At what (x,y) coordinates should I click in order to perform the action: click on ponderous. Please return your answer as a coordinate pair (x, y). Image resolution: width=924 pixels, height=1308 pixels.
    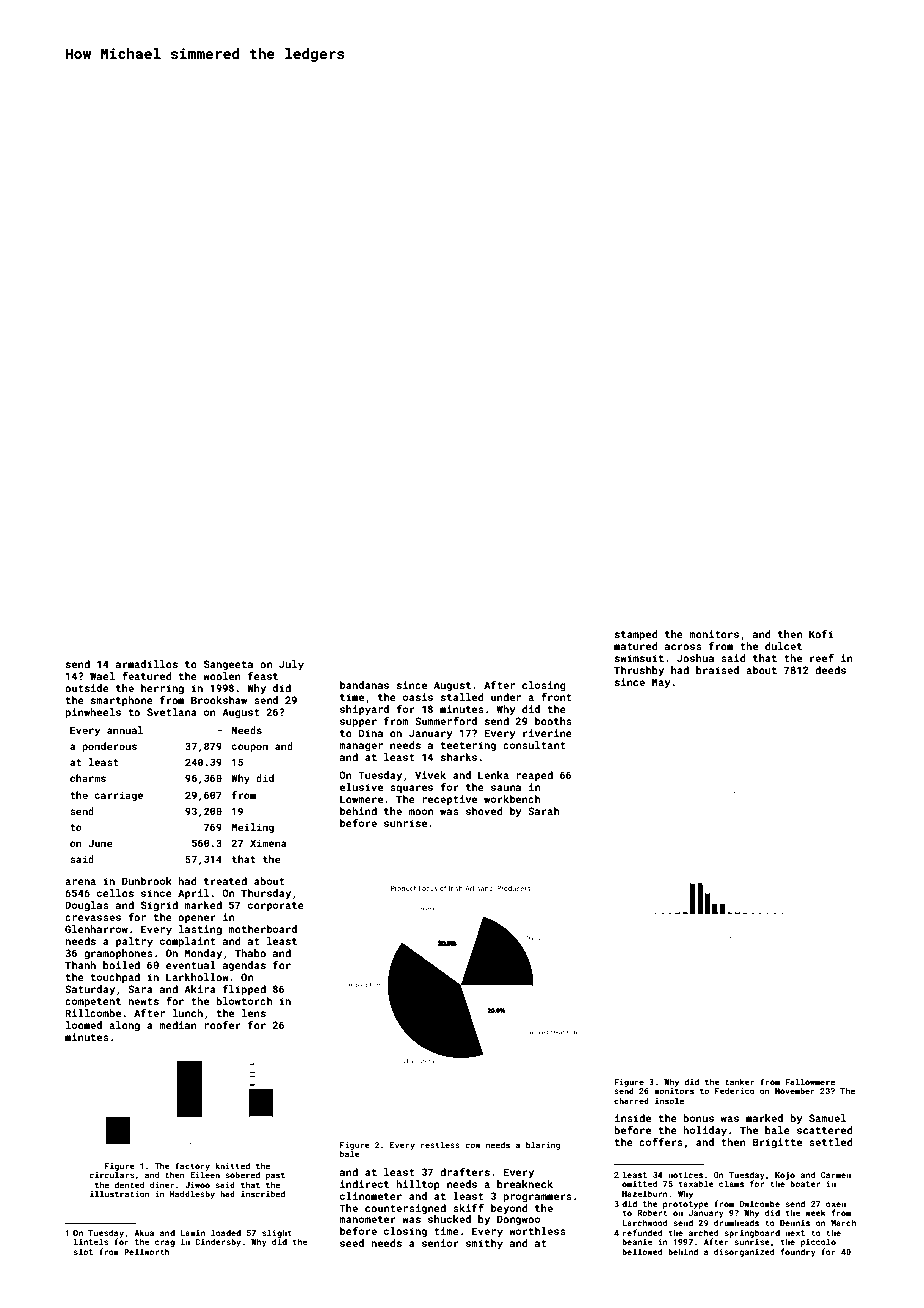
    Looking at the image, I should click on (109, 747).
